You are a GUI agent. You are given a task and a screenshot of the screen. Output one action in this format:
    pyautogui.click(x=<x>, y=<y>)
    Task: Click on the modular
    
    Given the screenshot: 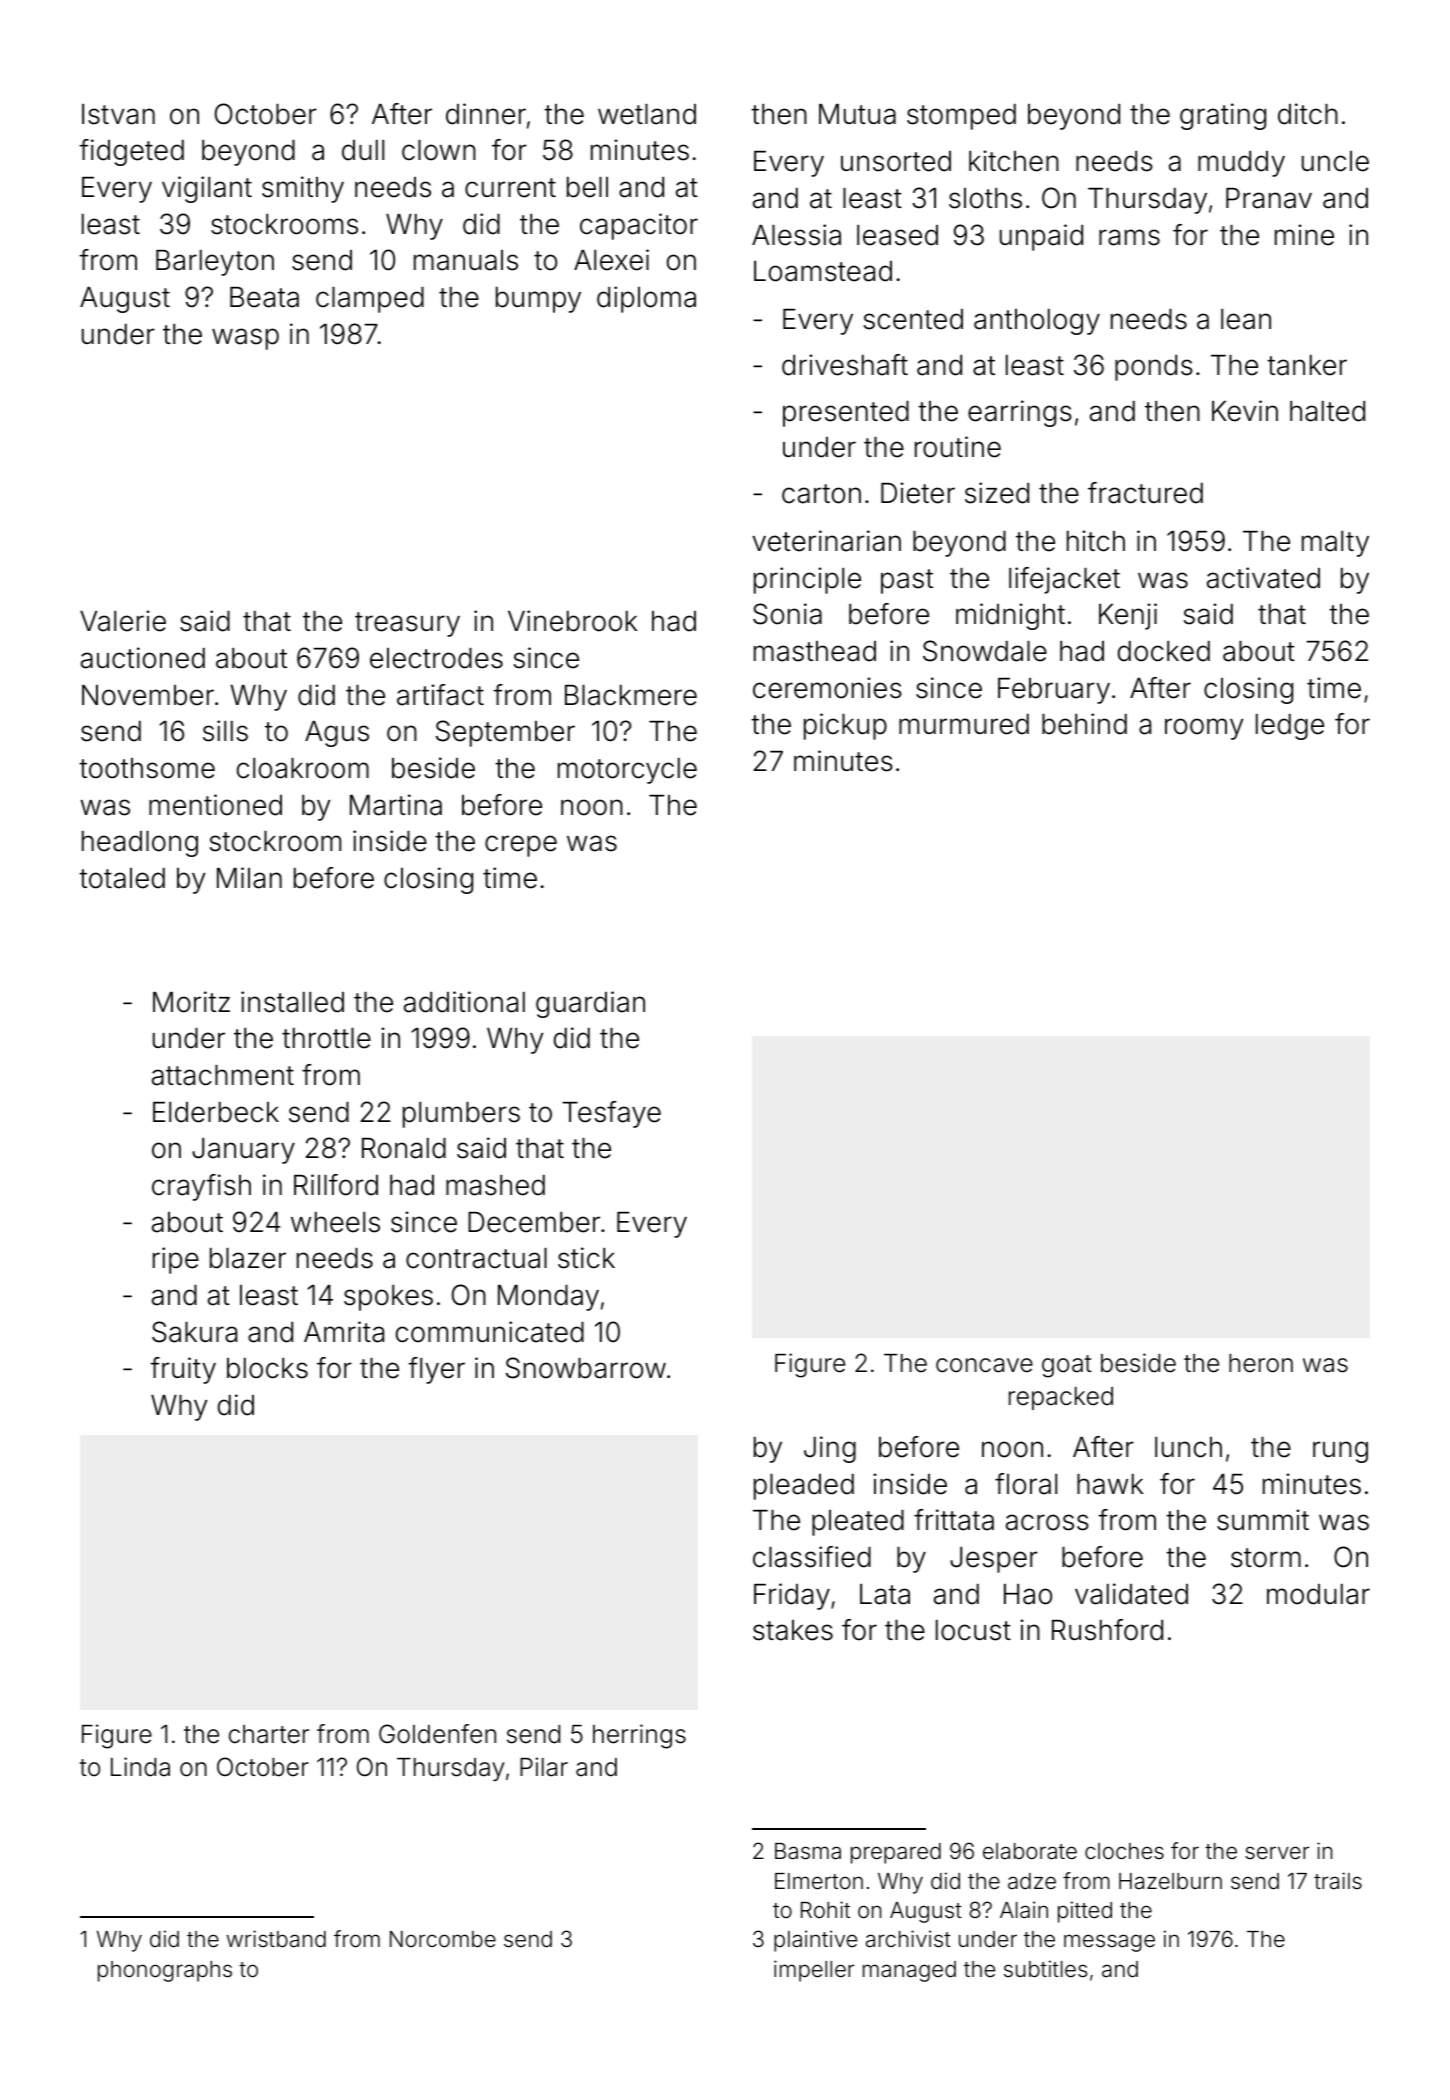 What is the action you would take?
    pyautogui.click(x=1318, y=1594)
